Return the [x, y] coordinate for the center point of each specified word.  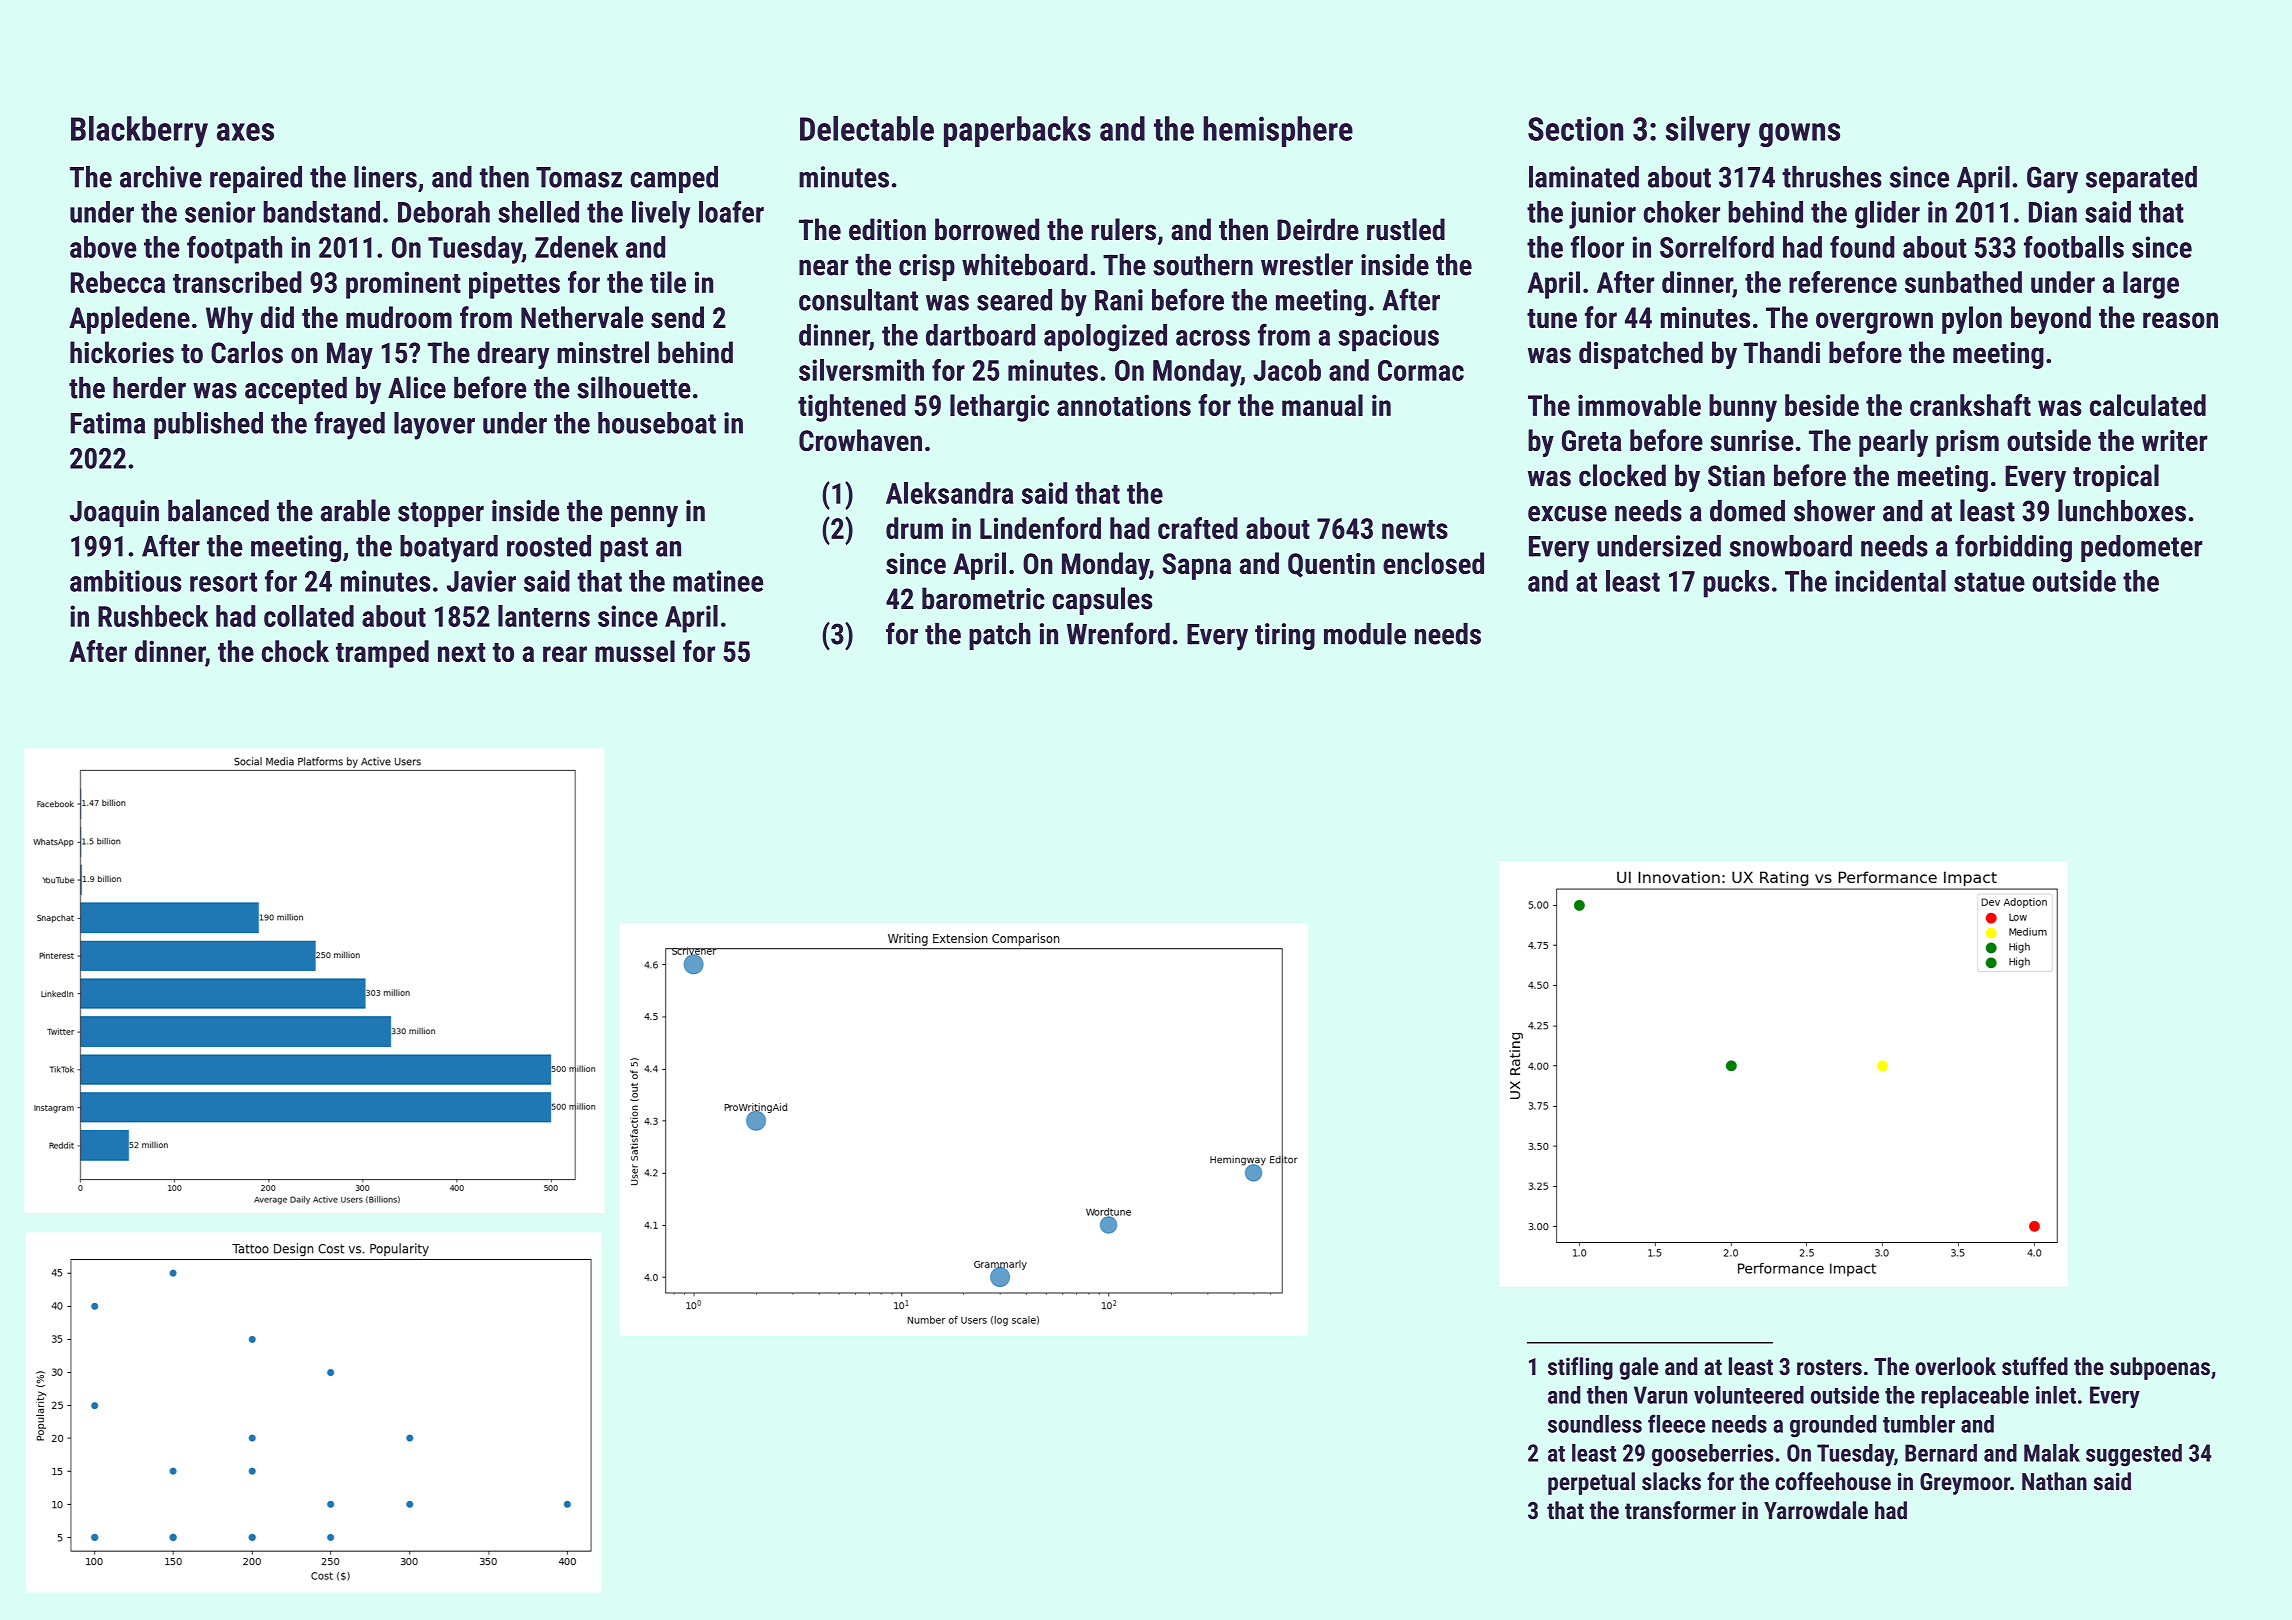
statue [1989, 582]
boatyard [449, 549]
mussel [635, 651]
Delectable [867, 128]
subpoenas [2160, 1368]
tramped [382, 654]
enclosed [1433, 563]
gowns [1799, 135]
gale [1639, 1368]
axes [245, 132]
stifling [1580, 1368]
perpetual [1591, 1483]
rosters [1829, 1367]
